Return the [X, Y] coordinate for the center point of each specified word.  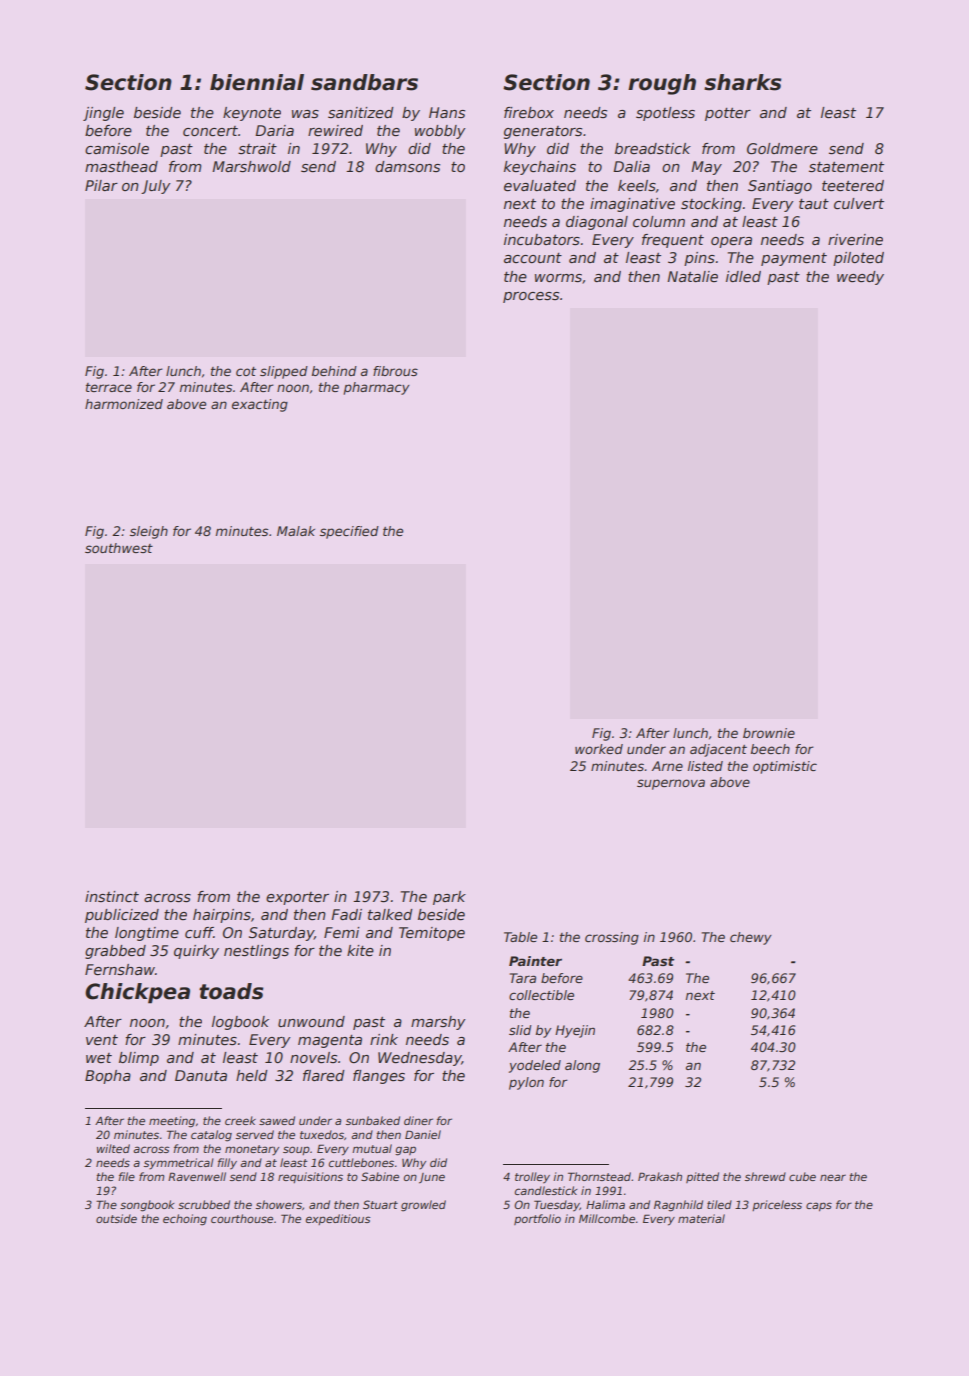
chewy [751, 938]
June [432, 1178]
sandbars [364, 82]
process [531, 297]
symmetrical [179, 1163]
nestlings [256, 952]
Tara [523, 978]
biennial [257, 82]
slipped [284, 372]
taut [814, 204]
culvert [859, 203]
